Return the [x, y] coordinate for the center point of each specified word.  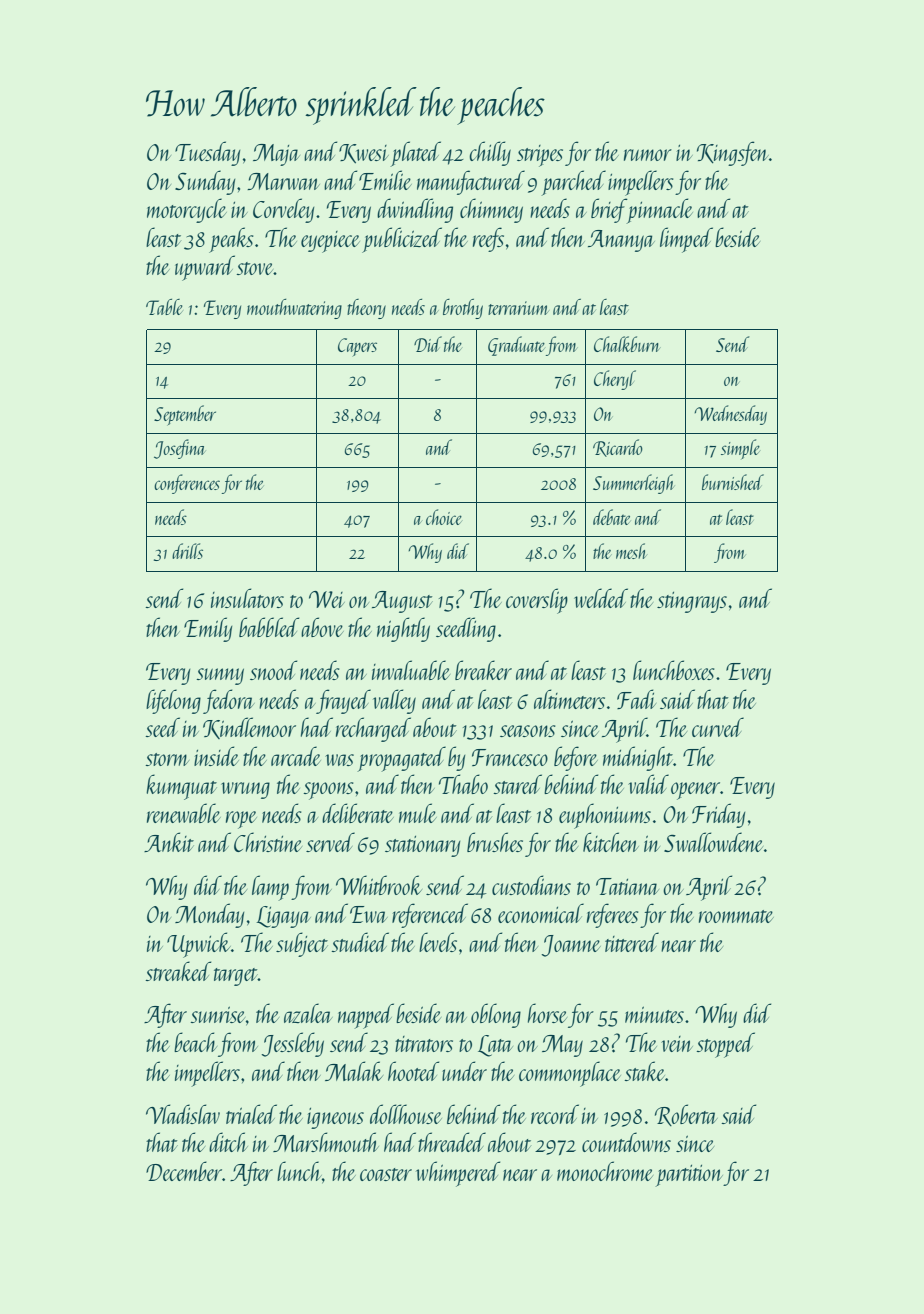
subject [302, 944]
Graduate [516, 346]
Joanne [571, 946]
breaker [483, 670]
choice [444, 517]
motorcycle [187, 210]
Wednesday [730, 415]
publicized [402, 240]
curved [718, 727]
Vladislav [183, 1114]
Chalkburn [627, 344]
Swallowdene [713, 842]
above [322, 627]
